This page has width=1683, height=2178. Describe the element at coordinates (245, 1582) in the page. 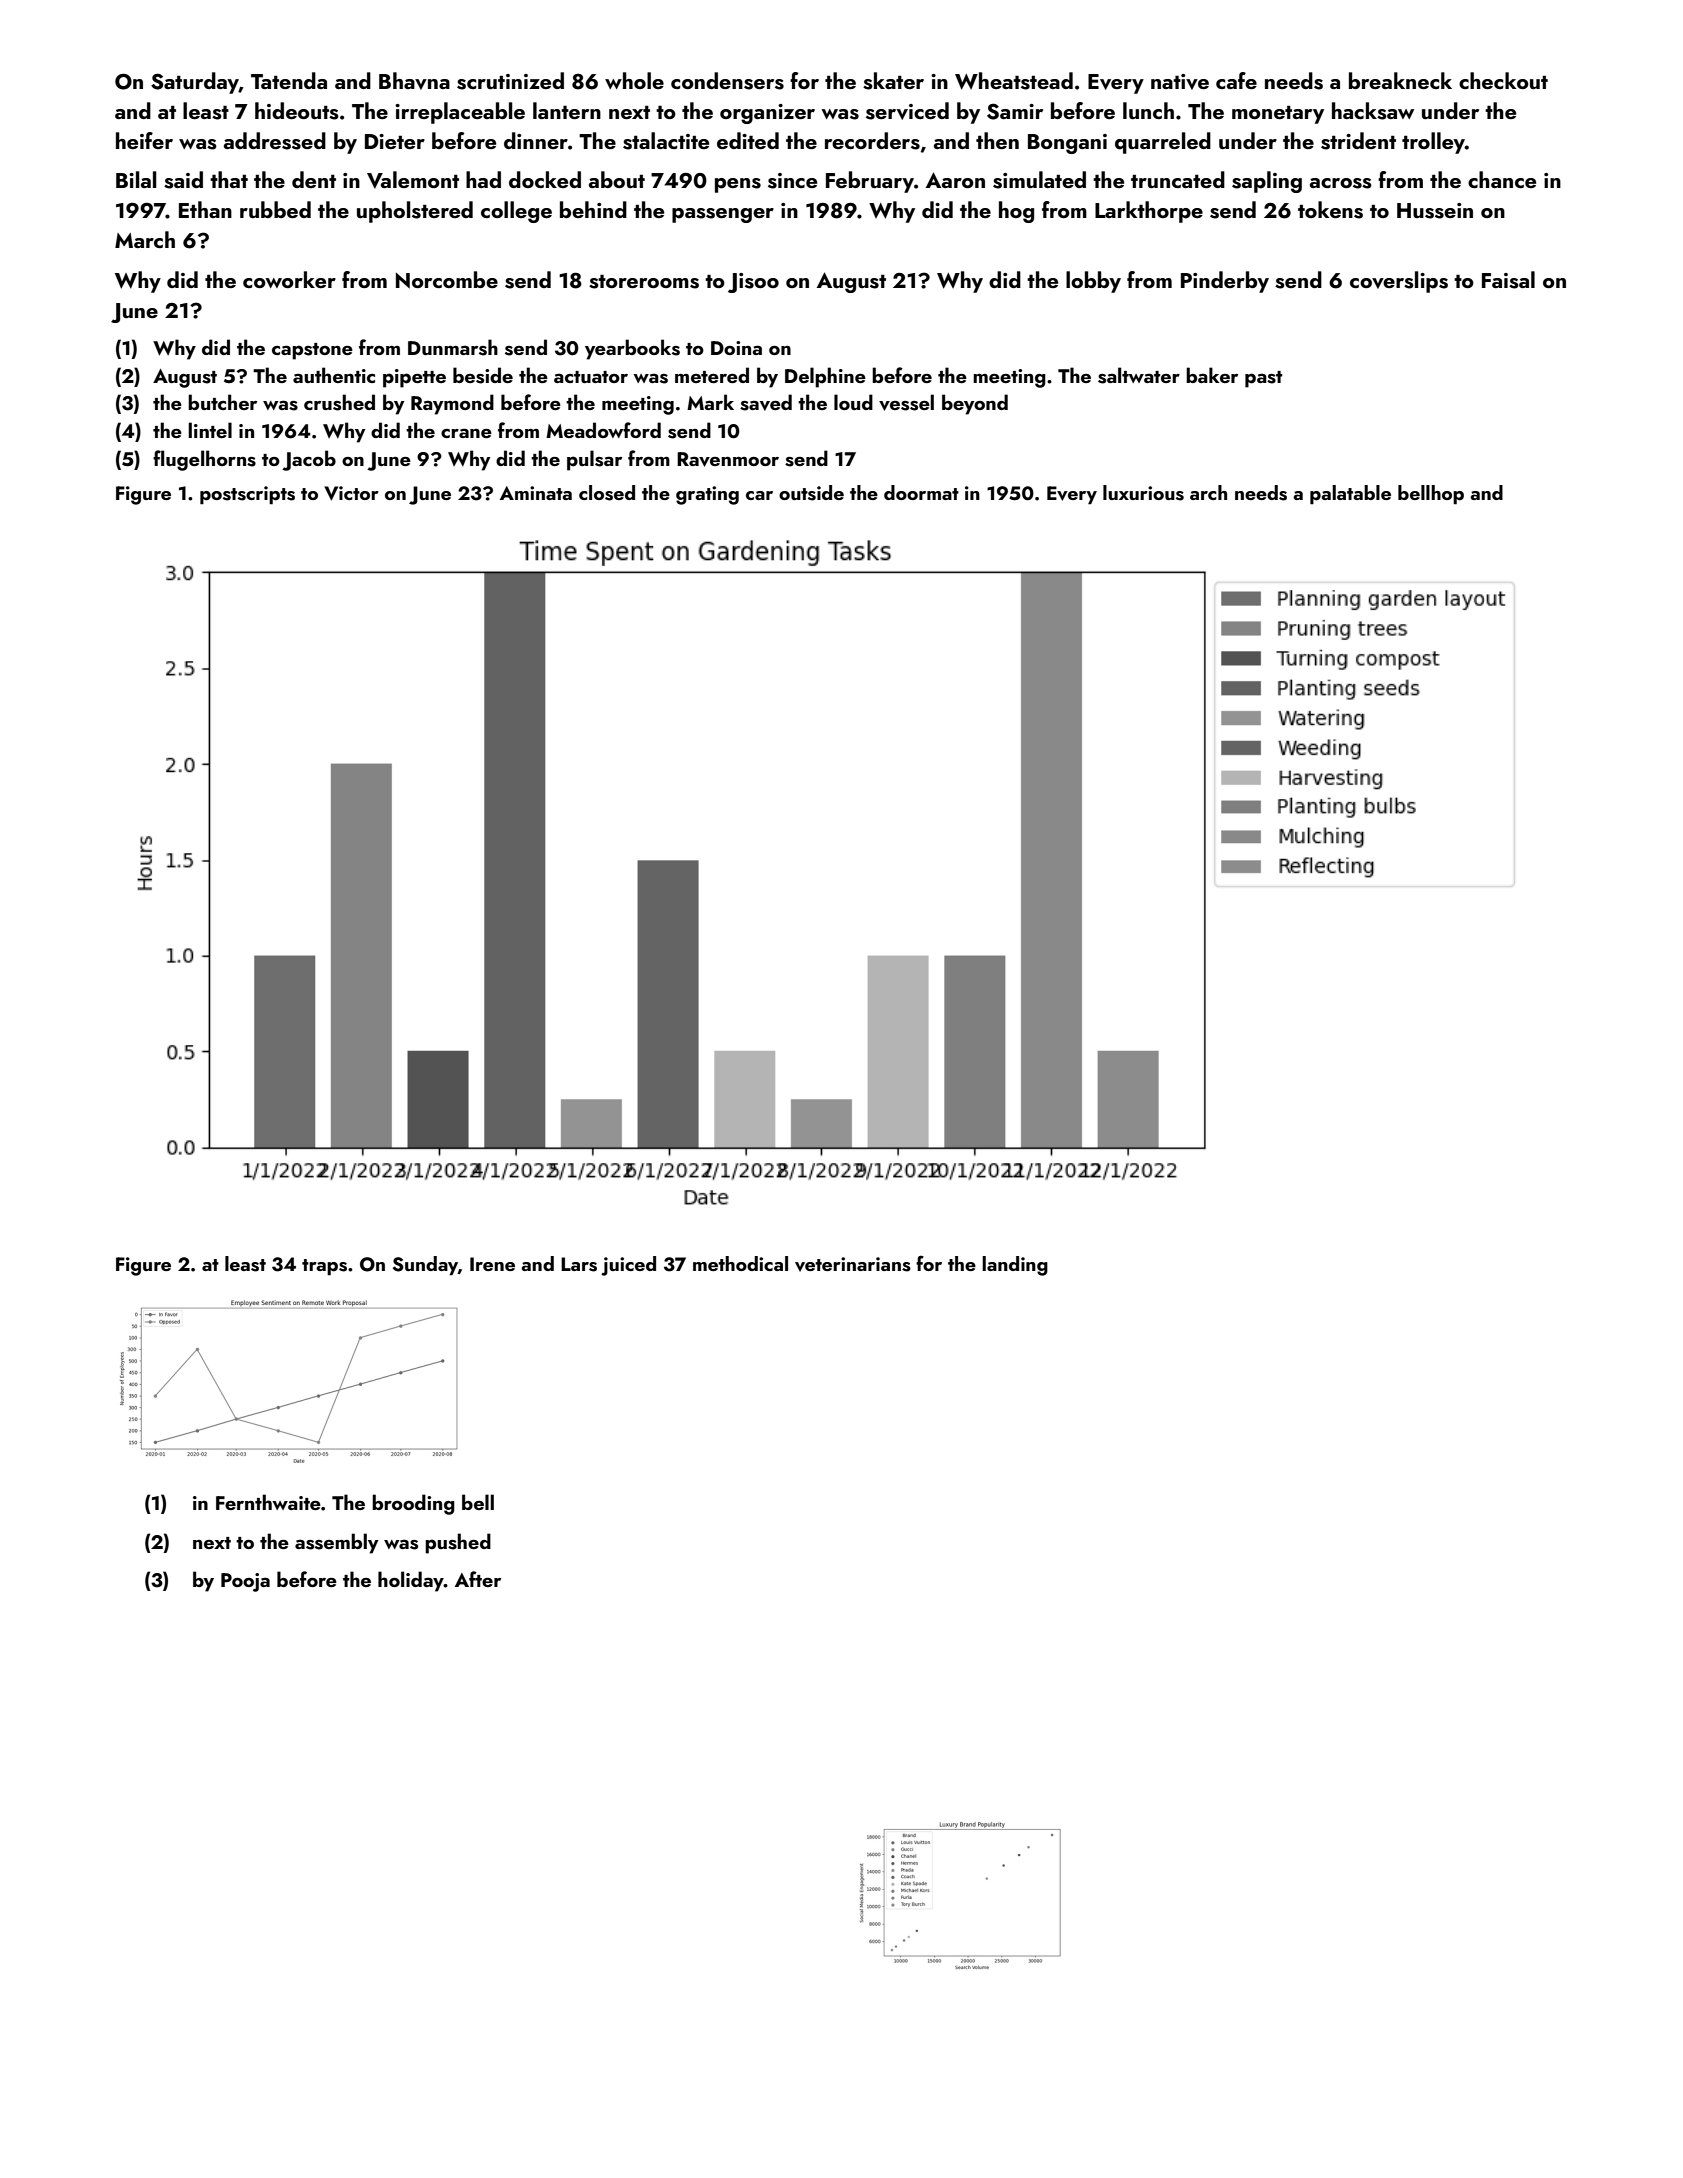

I see `Pooja` at that location.
